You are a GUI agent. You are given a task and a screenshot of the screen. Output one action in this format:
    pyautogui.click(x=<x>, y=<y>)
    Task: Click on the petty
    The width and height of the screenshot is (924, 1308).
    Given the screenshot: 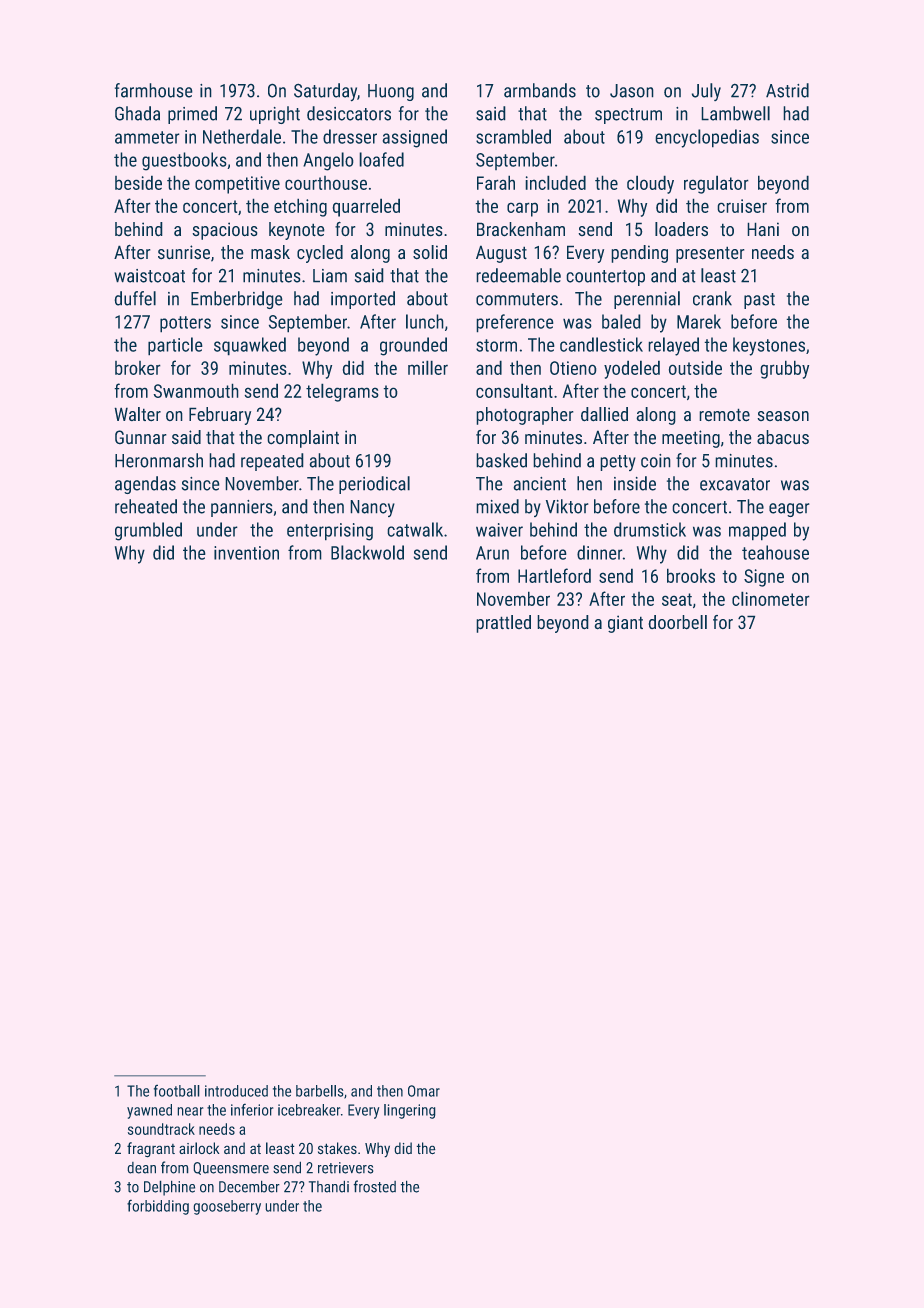 What is the action you would take?
    pyautogui.click(x=618, y=463)
